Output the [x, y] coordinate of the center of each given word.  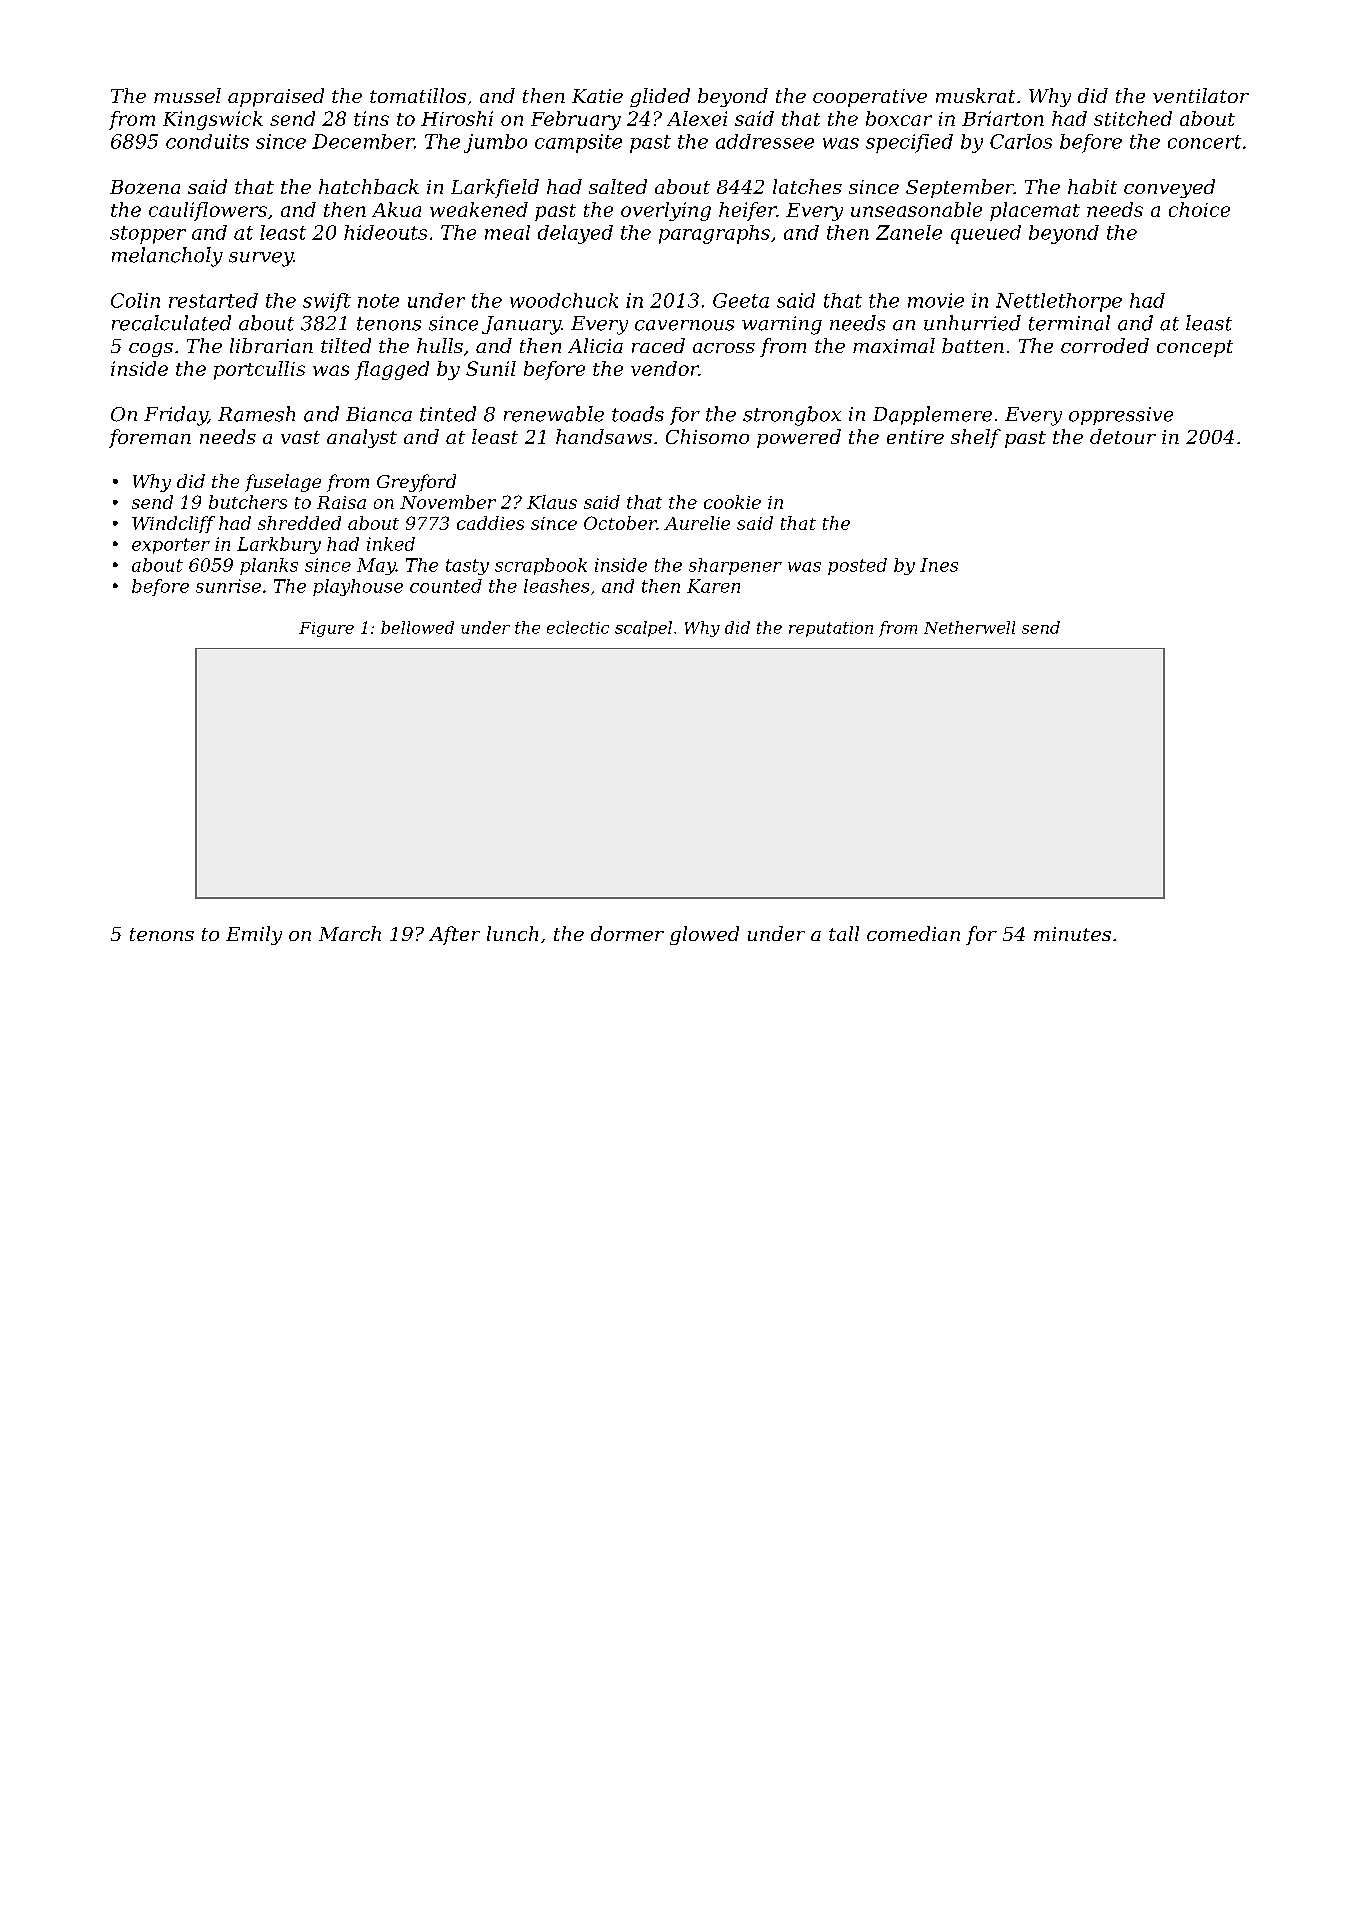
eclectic [578, 627]
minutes [1072, 934]
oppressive [1121, 416]
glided [660, 97]
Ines [939, 565]
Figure [326, 629]
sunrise [228, 586]
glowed [704, 935]
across [724, 348]
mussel [187, 95]
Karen [713, 586]
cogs [151, 350]
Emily [254, 935]
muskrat [975, 95]
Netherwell [969, 627]
